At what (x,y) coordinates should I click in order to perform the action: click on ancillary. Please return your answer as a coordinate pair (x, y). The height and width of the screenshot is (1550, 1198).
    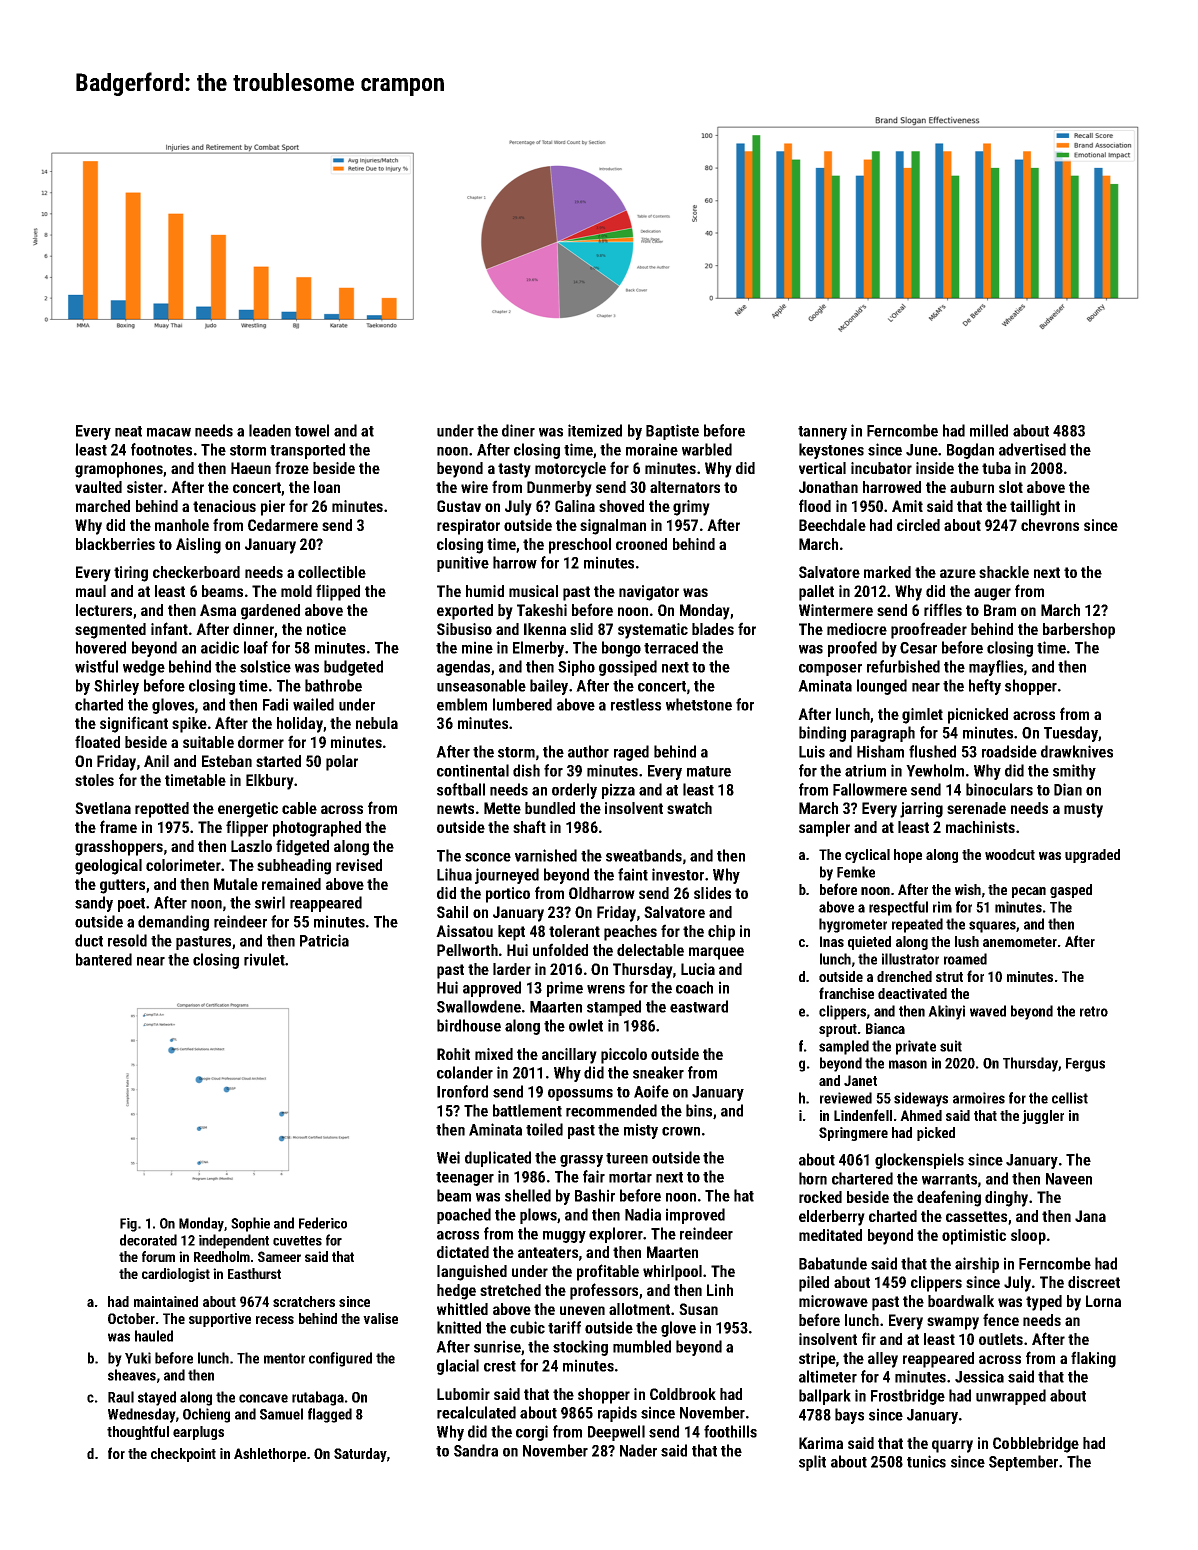
    Looking at the image, I should click on (569, 1056).
